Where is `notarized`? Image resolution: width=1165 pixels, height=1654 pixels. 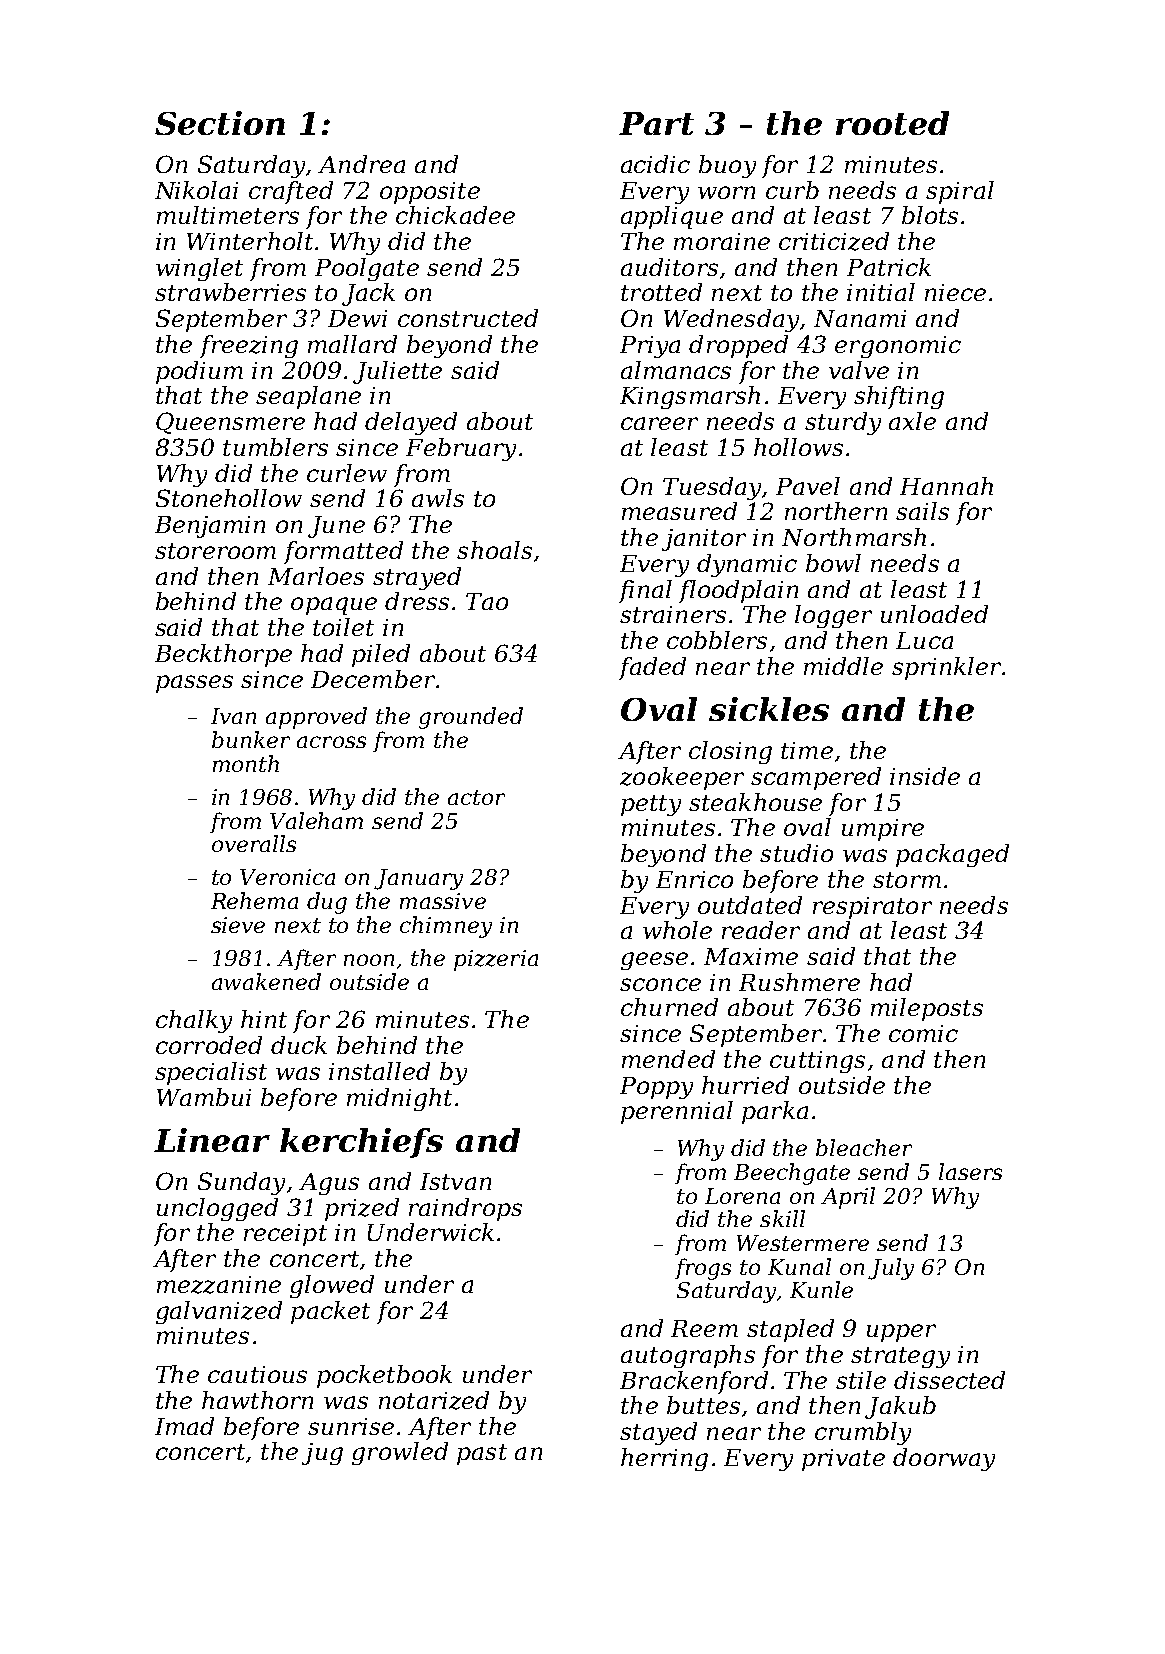
notarized is located at coordinates (434, 1400).
